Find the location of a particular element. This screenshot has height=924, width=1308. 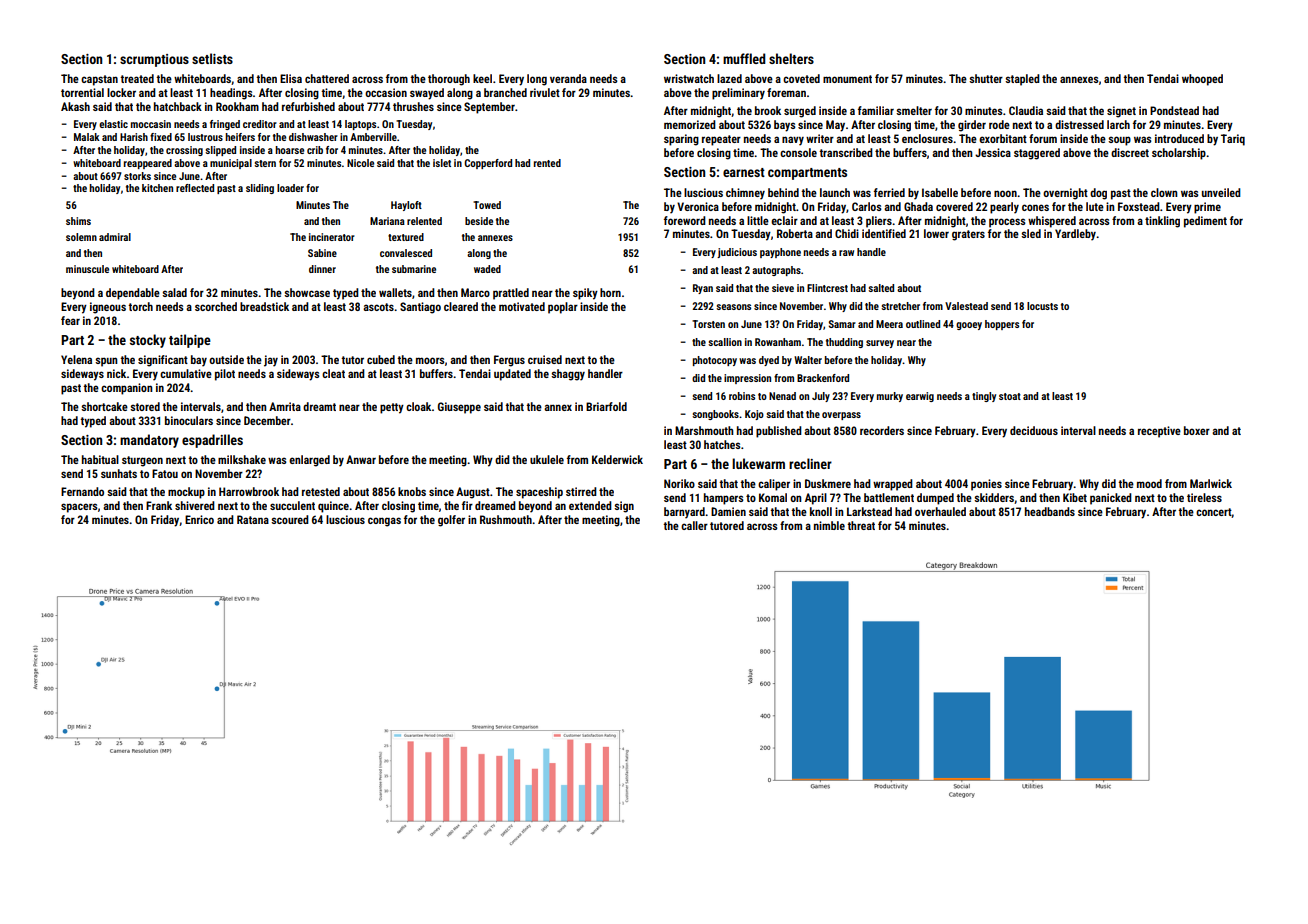

Pondstead is located at coordinates (1174, 110).
